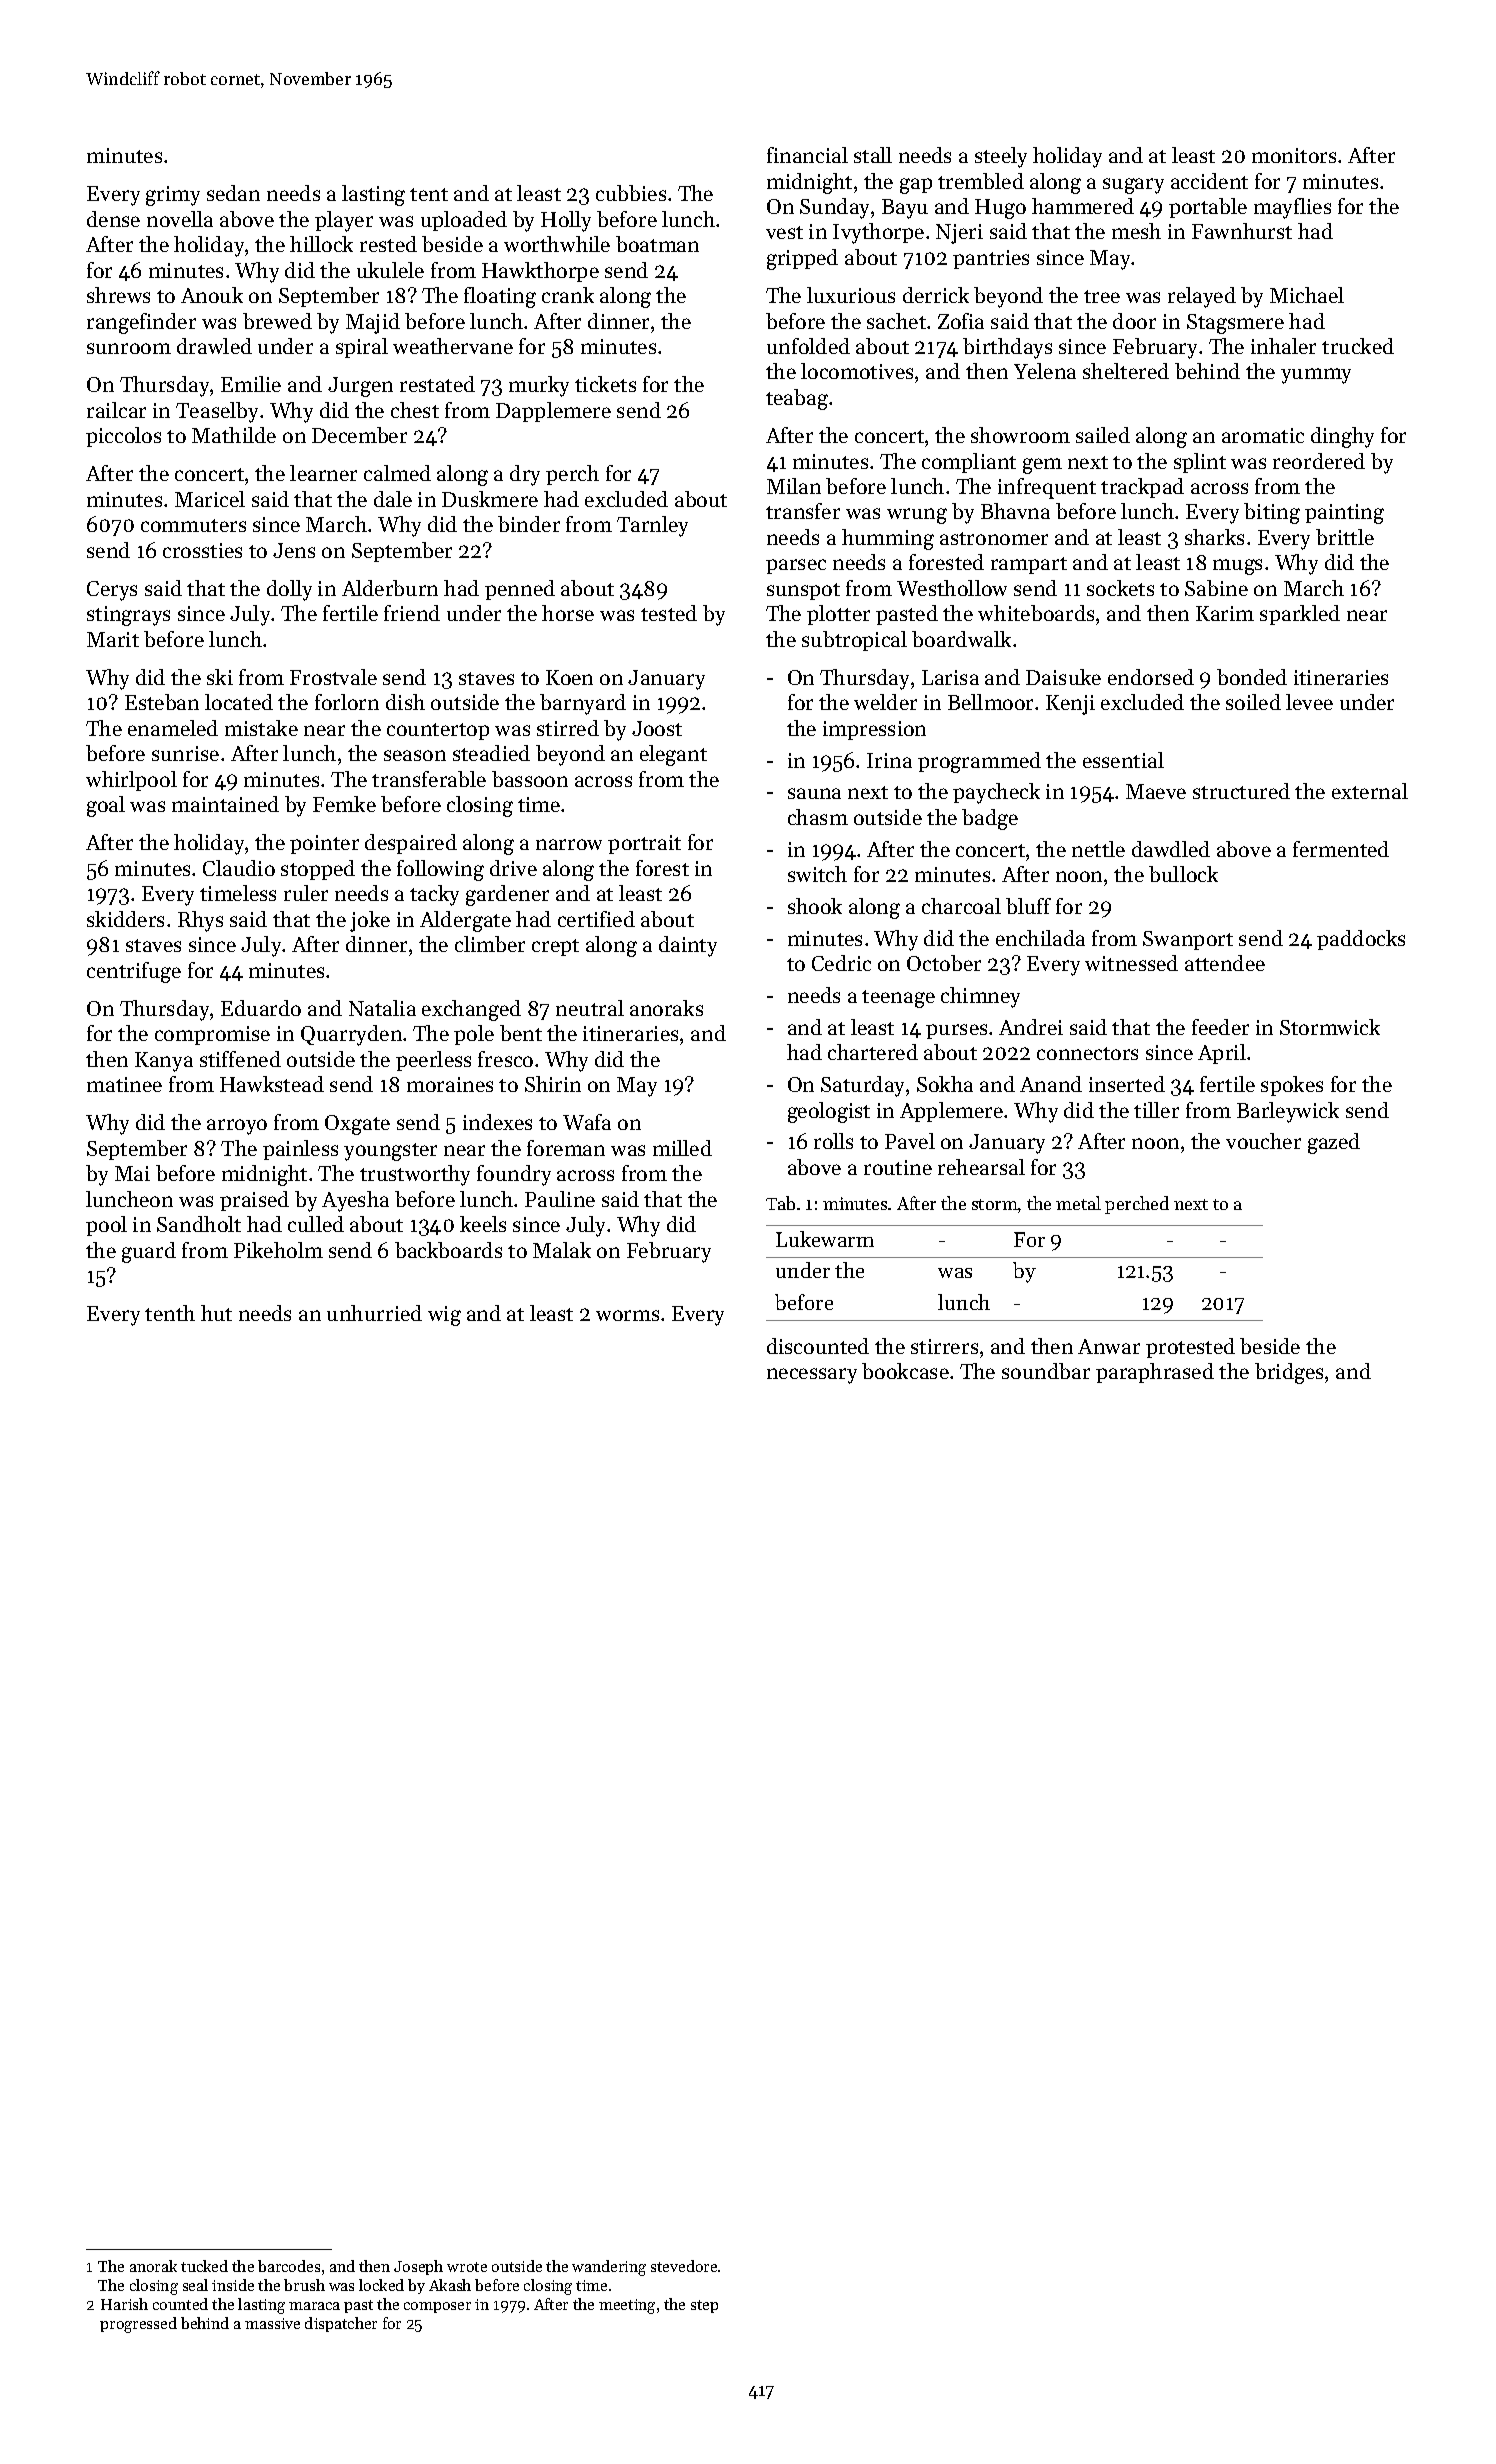 The image size is (1496, 2464). Describe the element at coordinates (1133, 186) in the image. I see `sugary` at that location.
